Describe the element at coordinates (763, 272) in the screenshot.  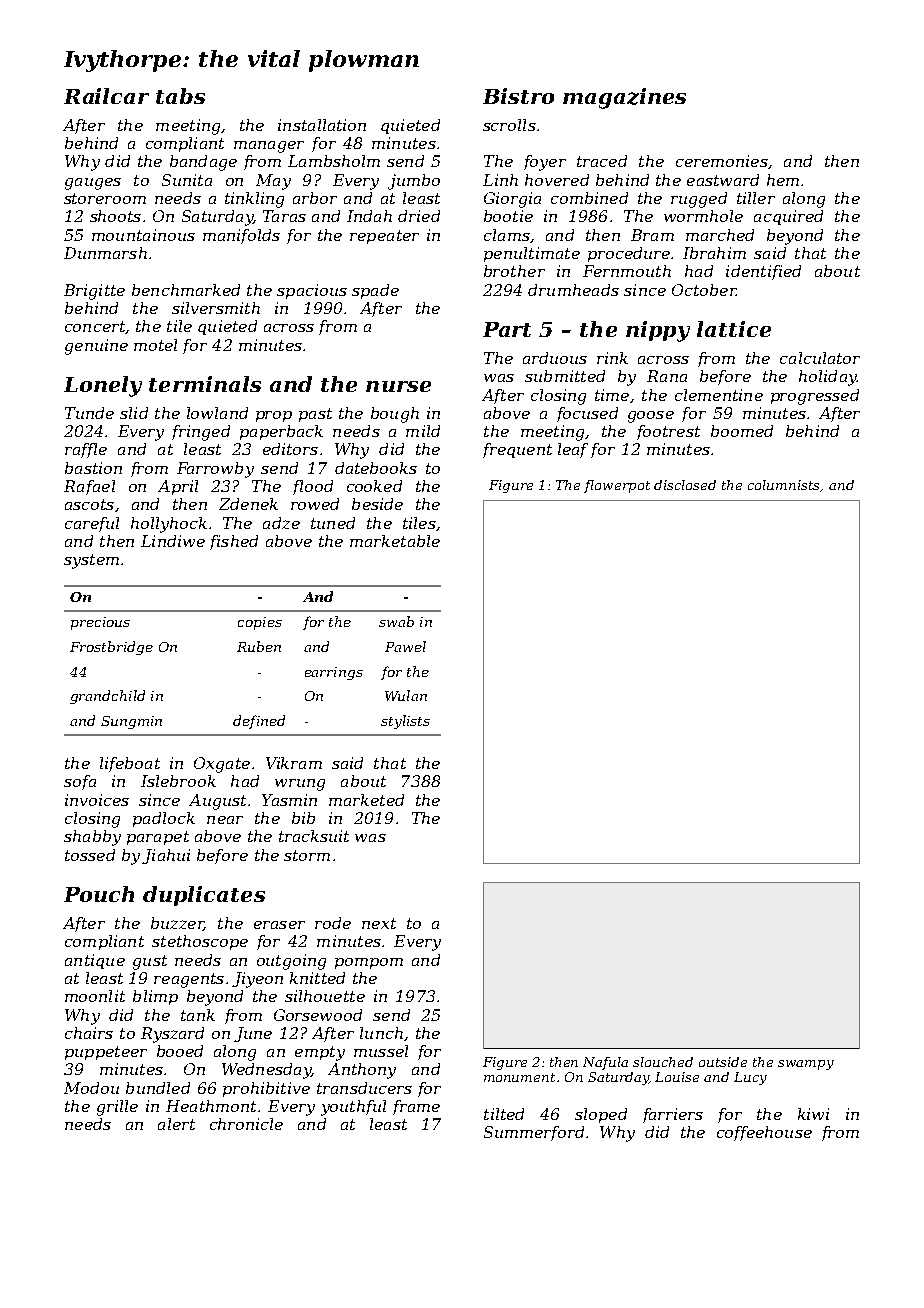
I see `identified` at that location.
